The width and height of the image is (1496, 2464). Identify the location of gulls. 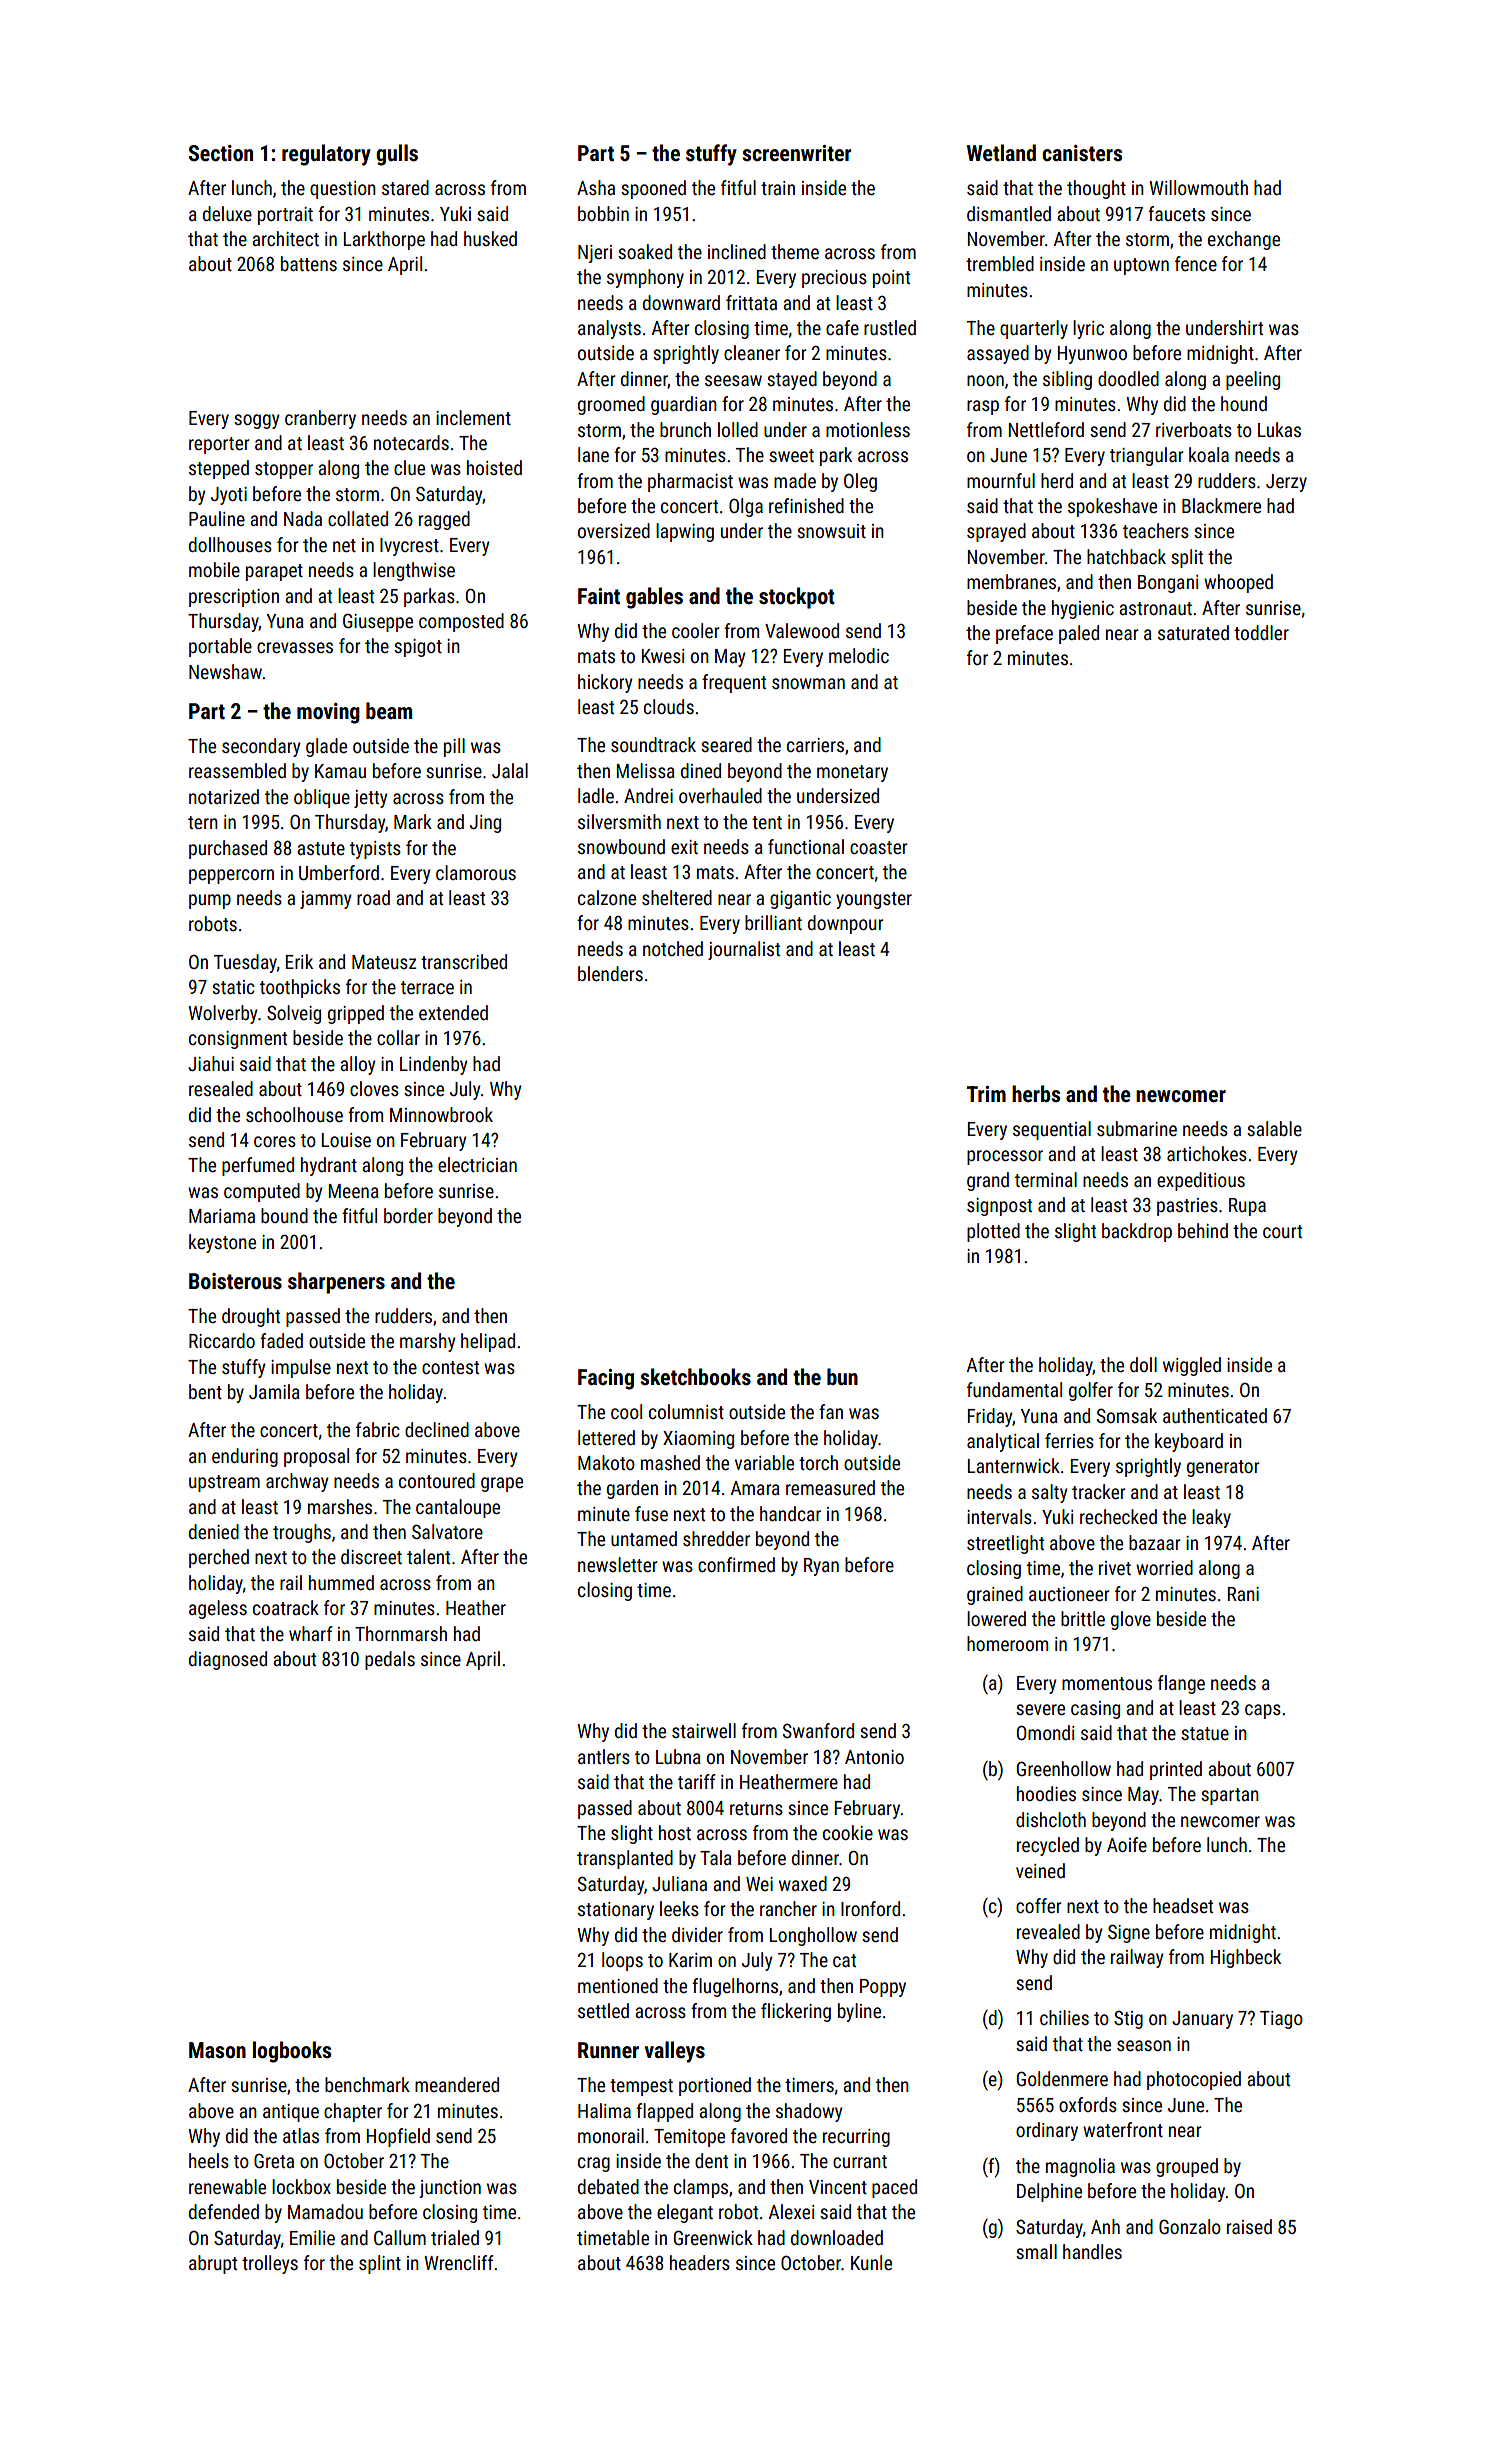
(397, 155).
